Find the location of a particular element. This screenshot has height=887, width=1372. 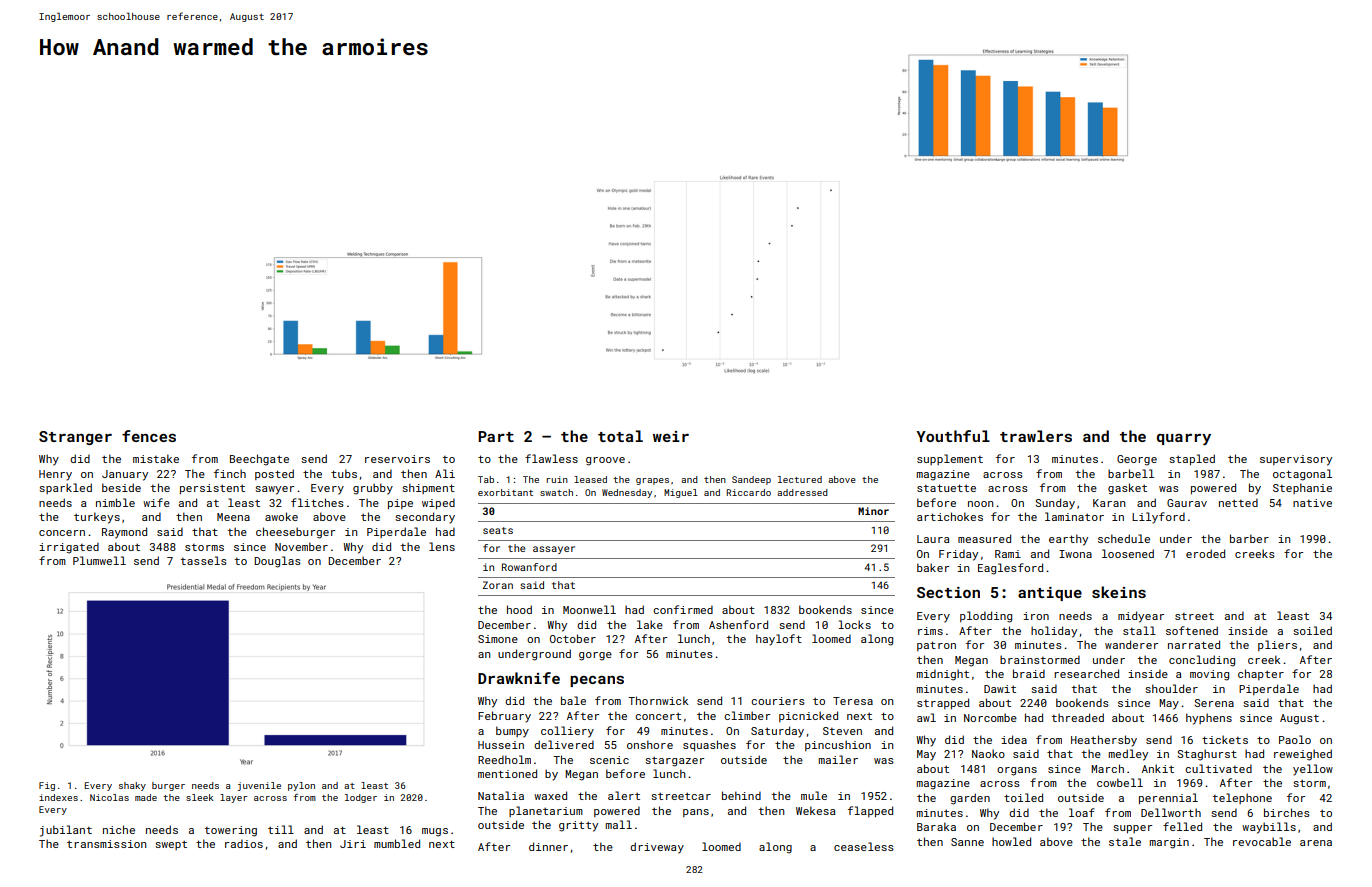

weir is located at coordinates (671, 436).
